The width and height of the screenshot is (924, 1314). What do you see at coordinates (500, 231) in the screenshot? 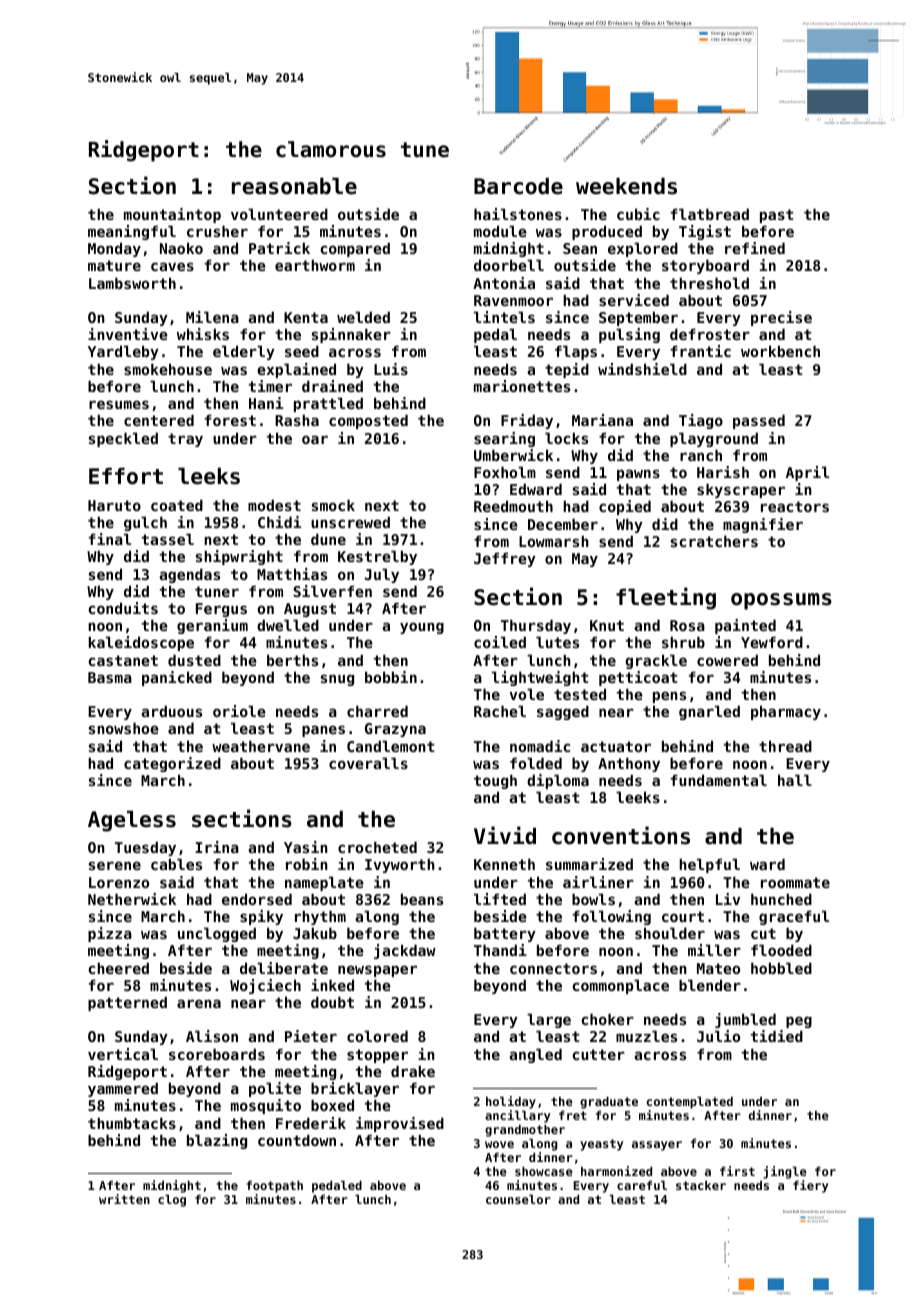
I see `module` at bounding box center [500, 231].
